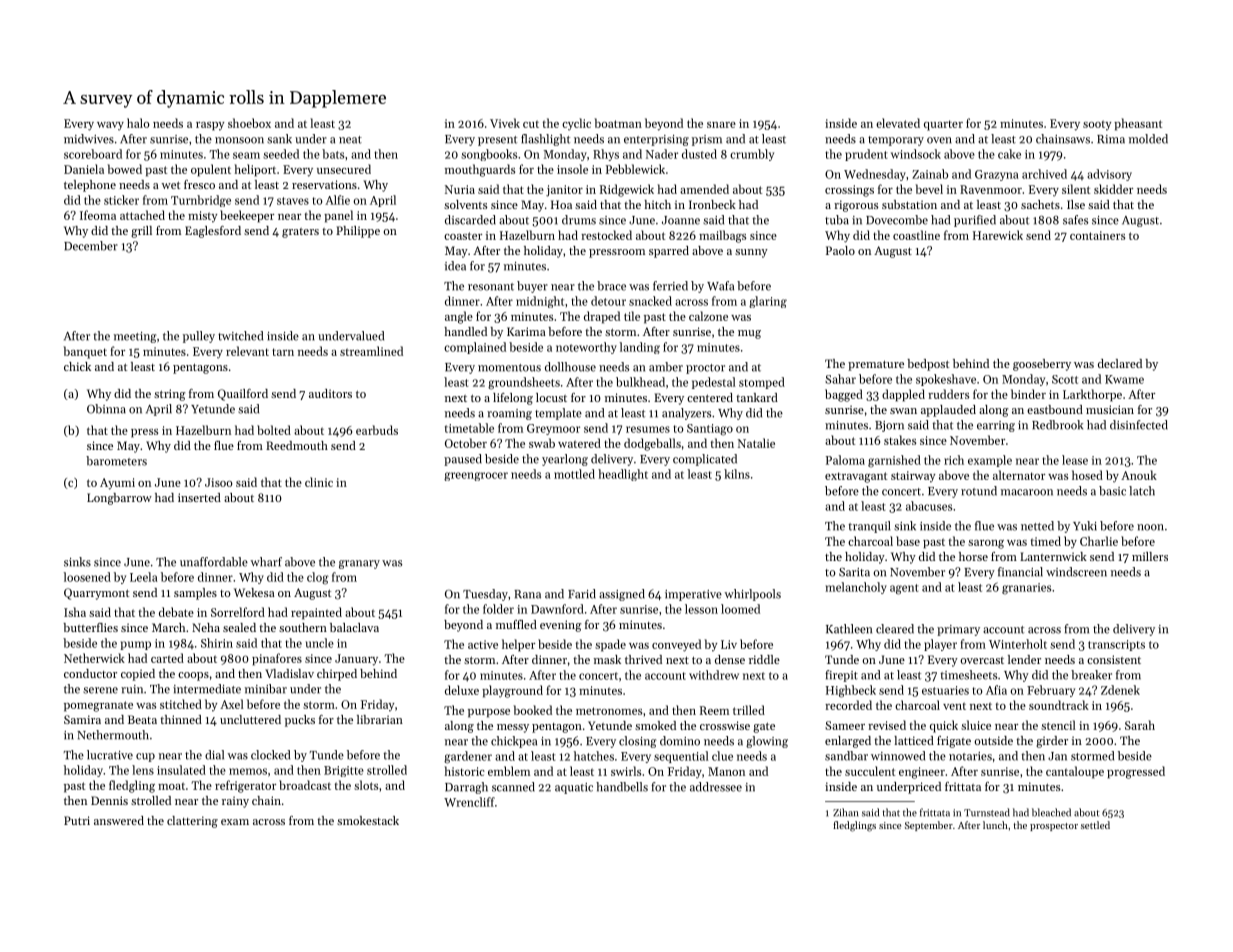 Image resolution: width=1233 pixels, height=952 pixels. I want to click on twitched, so click(240, 336).
